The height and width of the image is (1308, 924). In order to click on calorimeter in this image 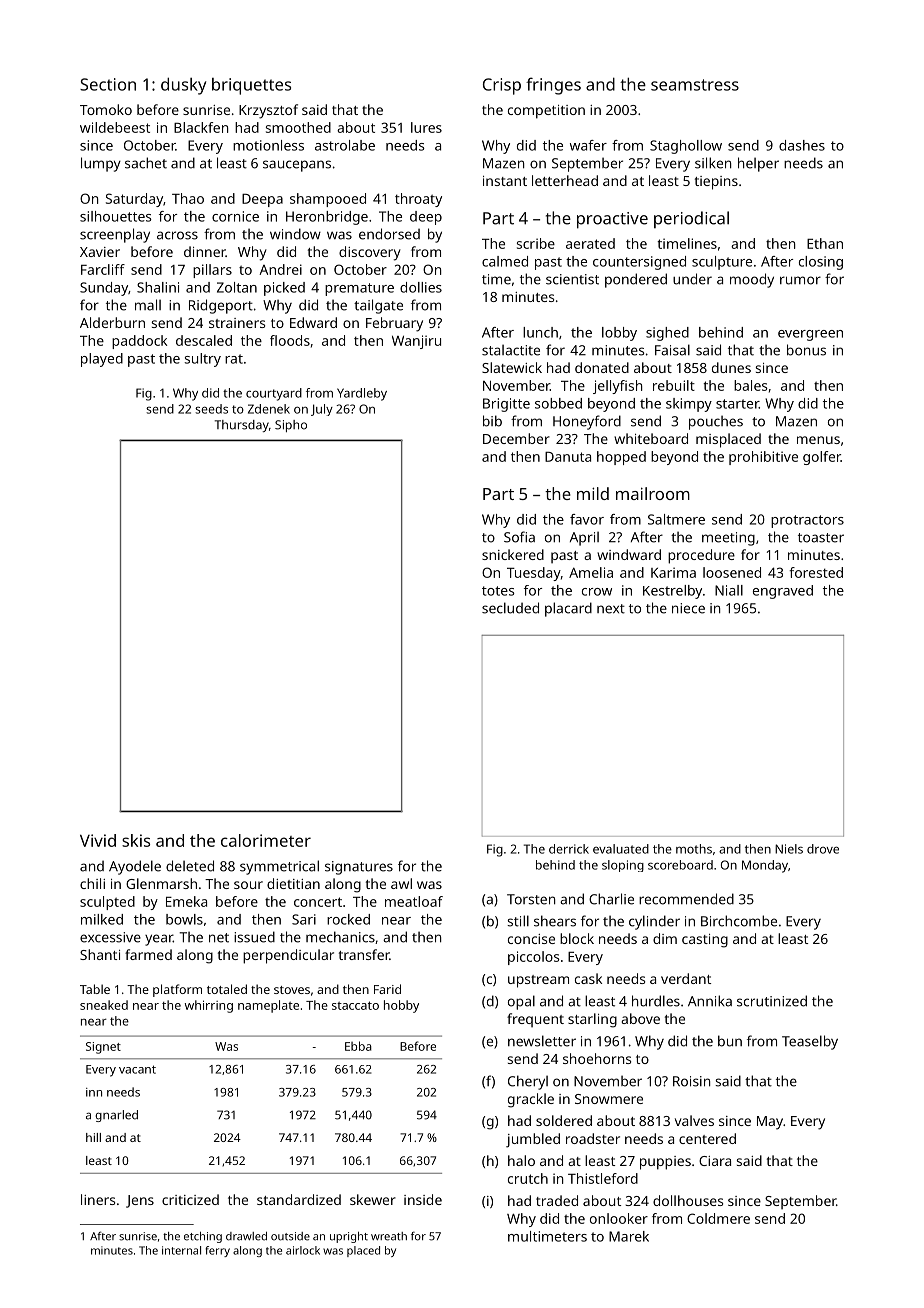, I will do `click(266, 840)`.
